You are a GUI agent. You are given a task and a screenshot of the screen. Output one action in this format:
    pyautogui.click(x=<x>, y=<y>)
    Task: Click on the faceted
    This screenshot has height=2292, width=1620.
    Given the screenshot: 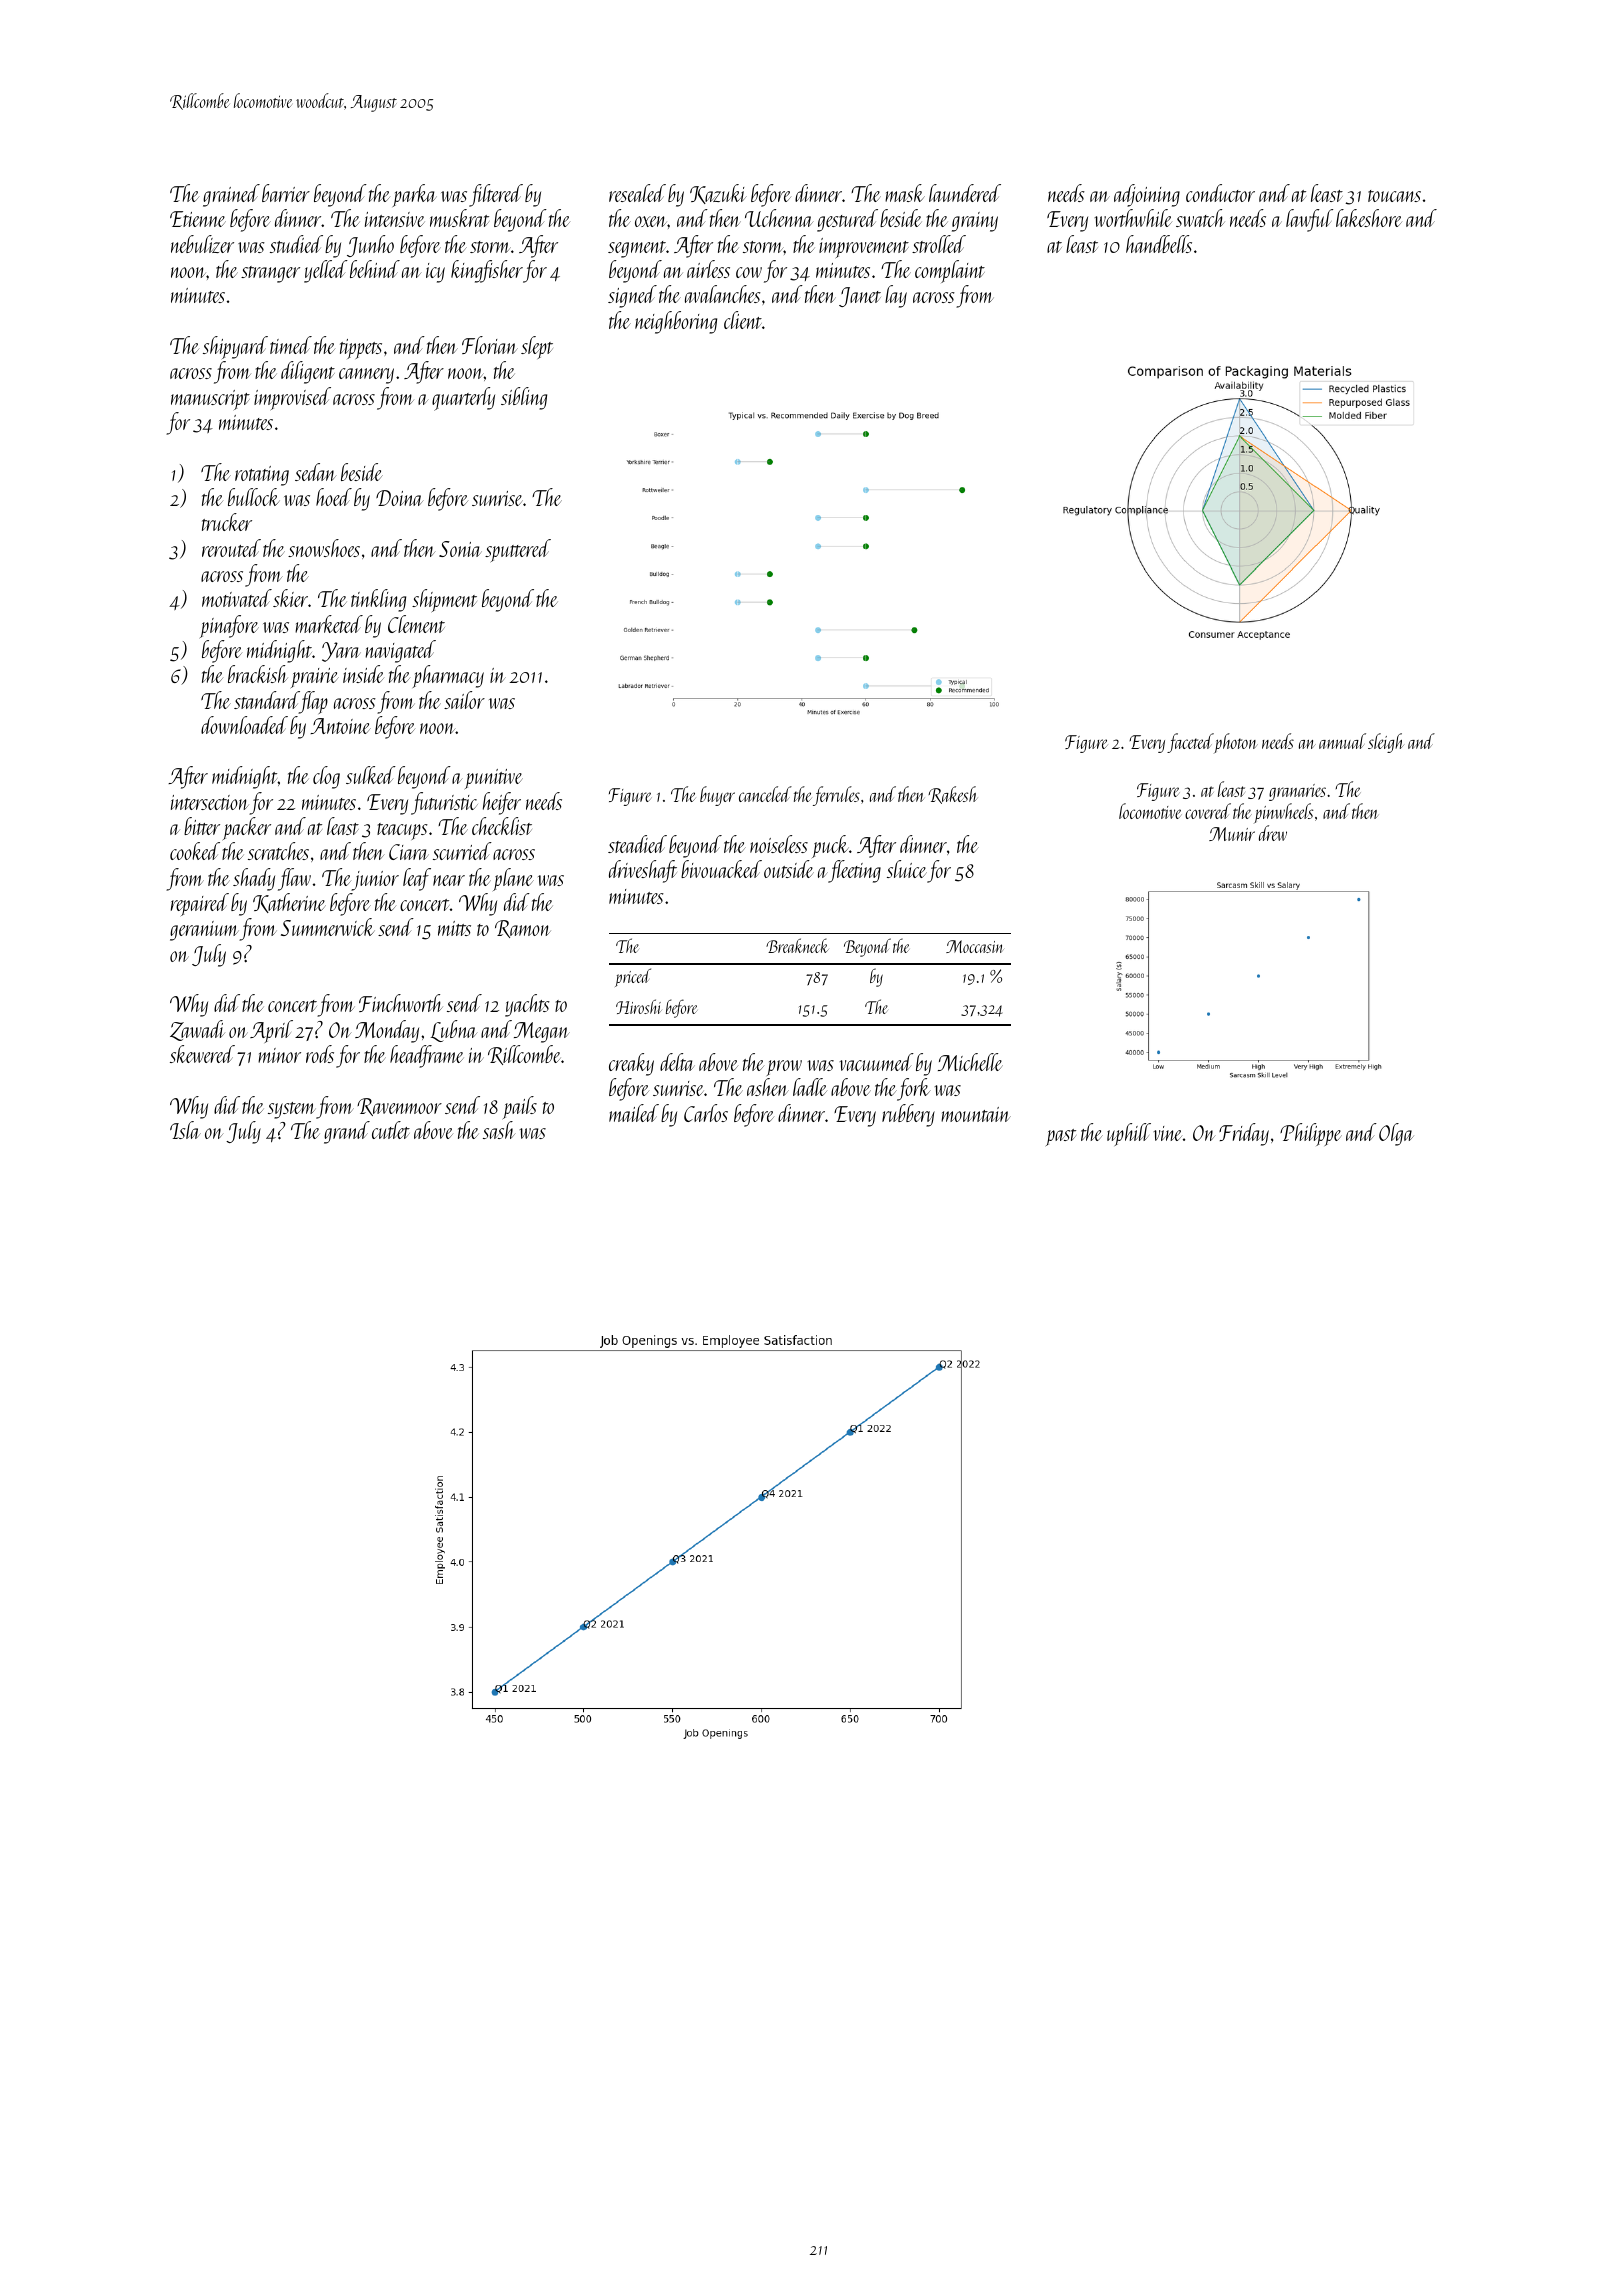 What is the action you would take?
    pyautogui.click(x=1190, y=743)
